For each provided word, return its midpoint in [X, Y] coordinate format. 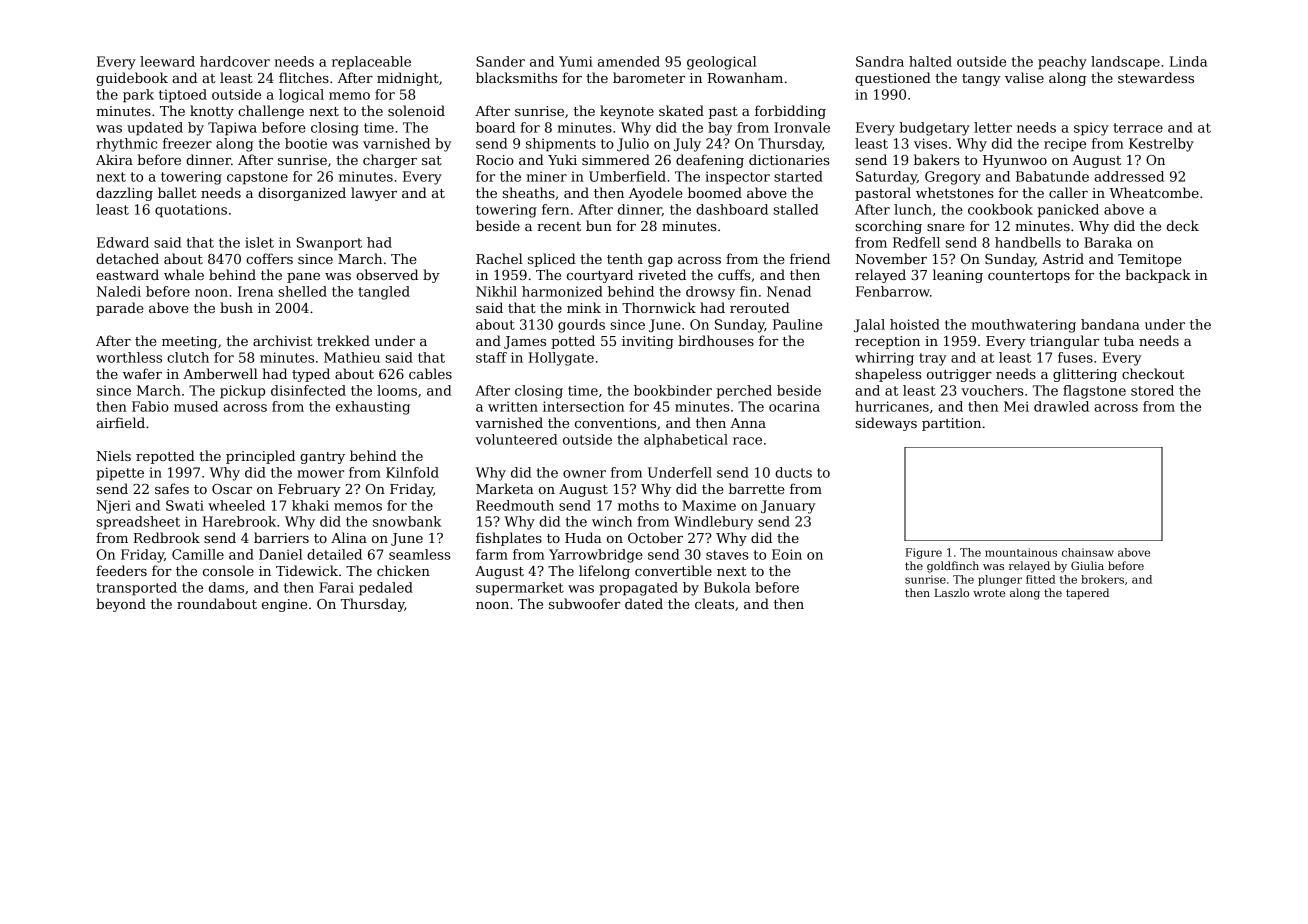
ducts [793, 472]
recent [559, 226]
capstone [257, 178]
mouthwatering [1023, 326]
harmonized [562, 291]
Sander [500, 61]
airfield [120, 422]
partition [951, 424]
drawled [1061, 406]
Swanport [329, 244]
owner [584, 474]
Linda [1188, 61]
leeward [167, 61]
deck [1183, 225]
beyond [121, 605]
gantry [322, 458]
